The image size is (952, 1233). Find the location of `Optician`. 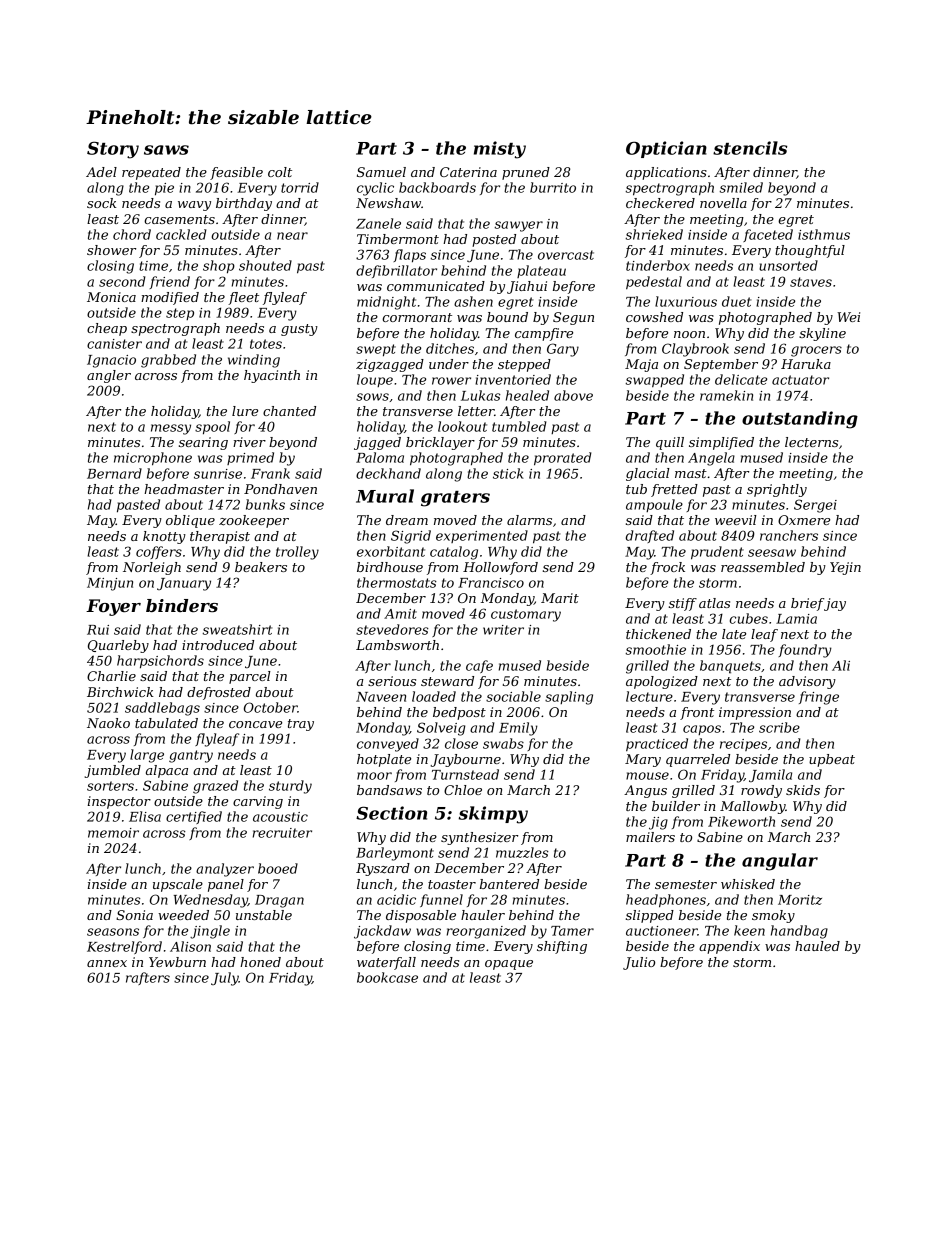

Optician is located at coordinates (666, 149).
